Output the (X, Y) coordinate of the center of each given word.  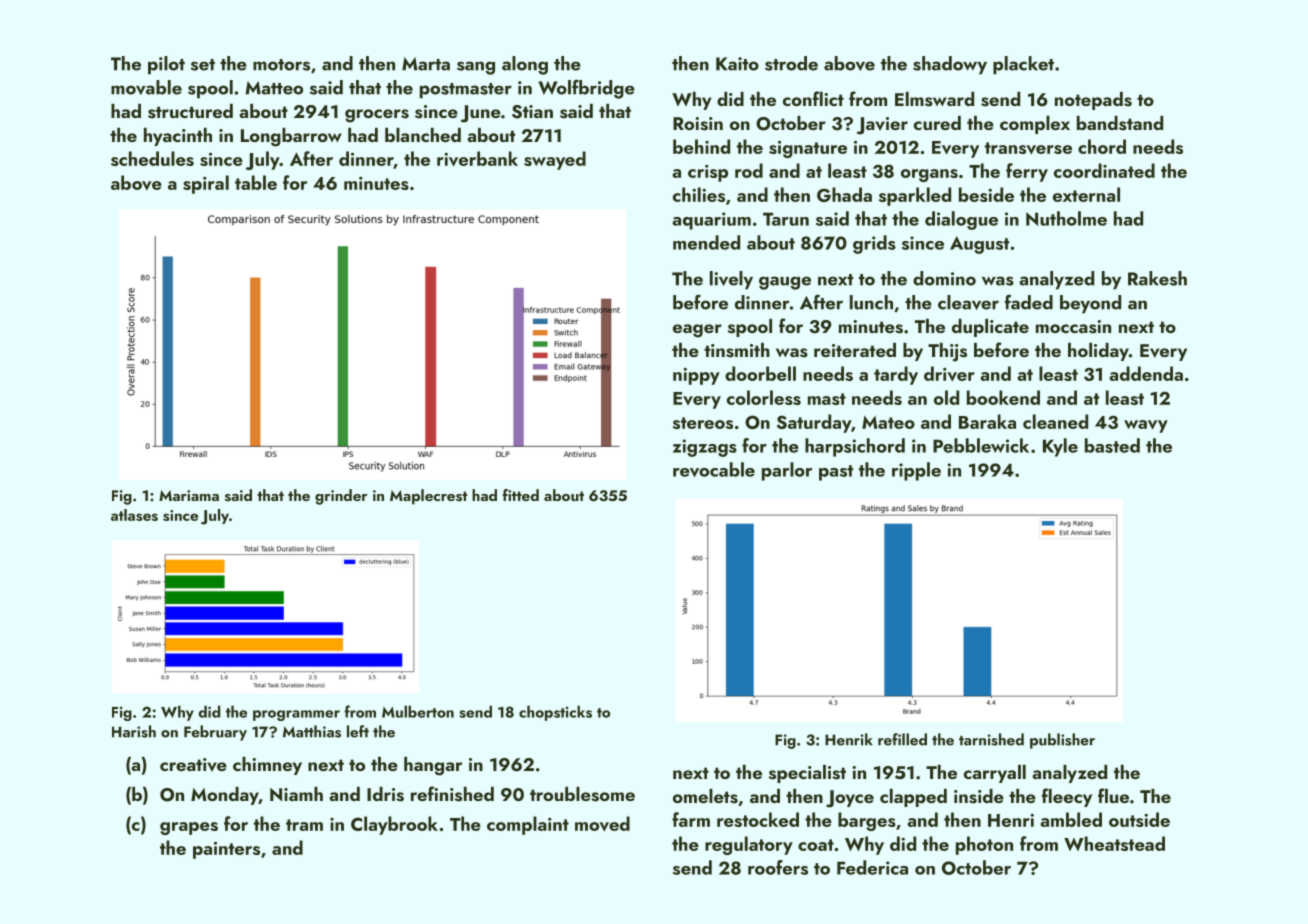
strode (791, 63)
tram (304, 825)
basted (1112, 445)
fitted (521, 495)
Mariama (189, 495)
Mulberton (418, 711)
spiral (206, 184)
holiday (1098, 352)
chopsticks (555, 713)
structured (190, 111)
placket (1023, 65)
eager (697, 331)
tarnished (991, 739)
